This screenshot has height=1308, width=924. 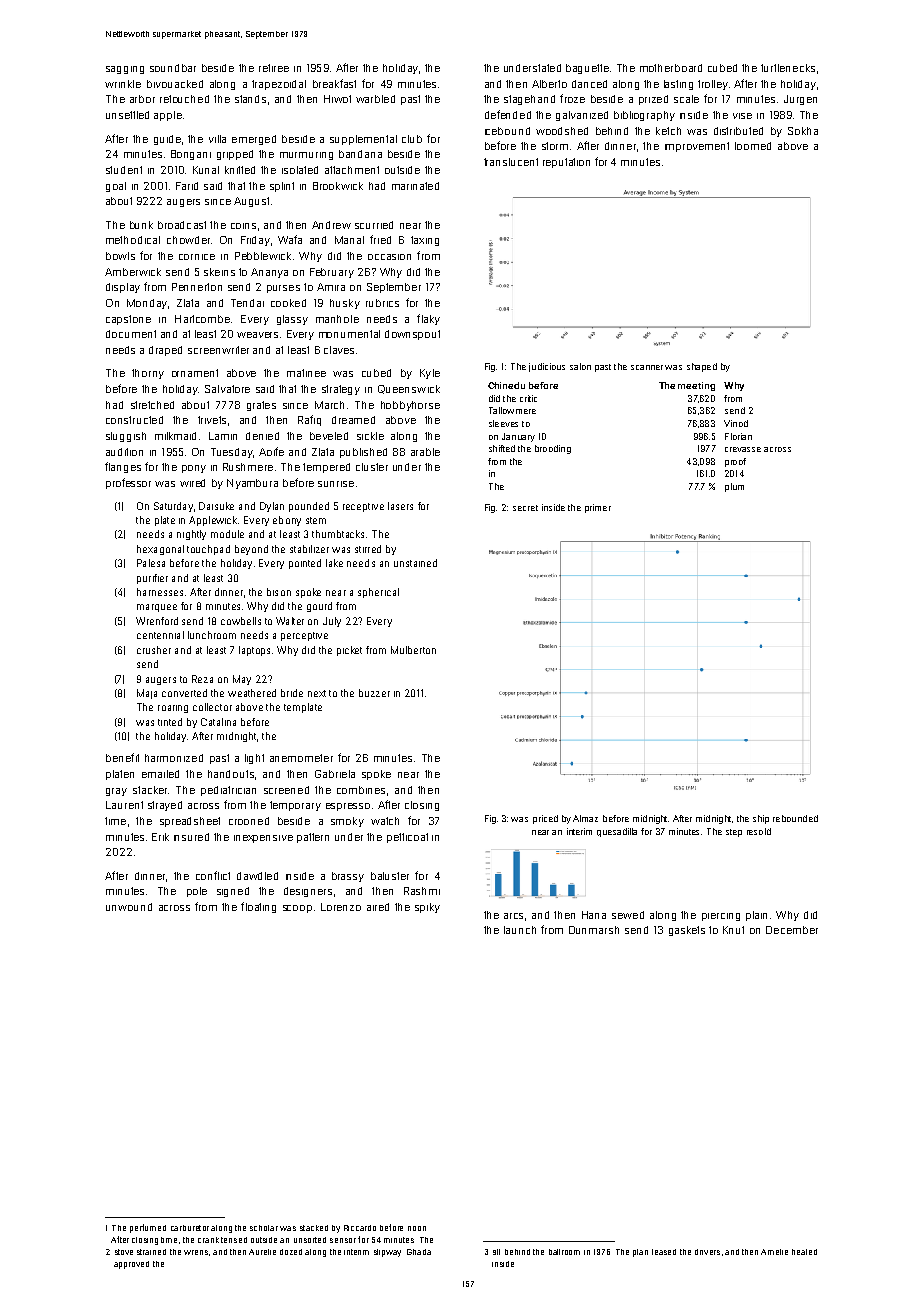 I want to click on turtlenecks, so click(x=788, y=68).
